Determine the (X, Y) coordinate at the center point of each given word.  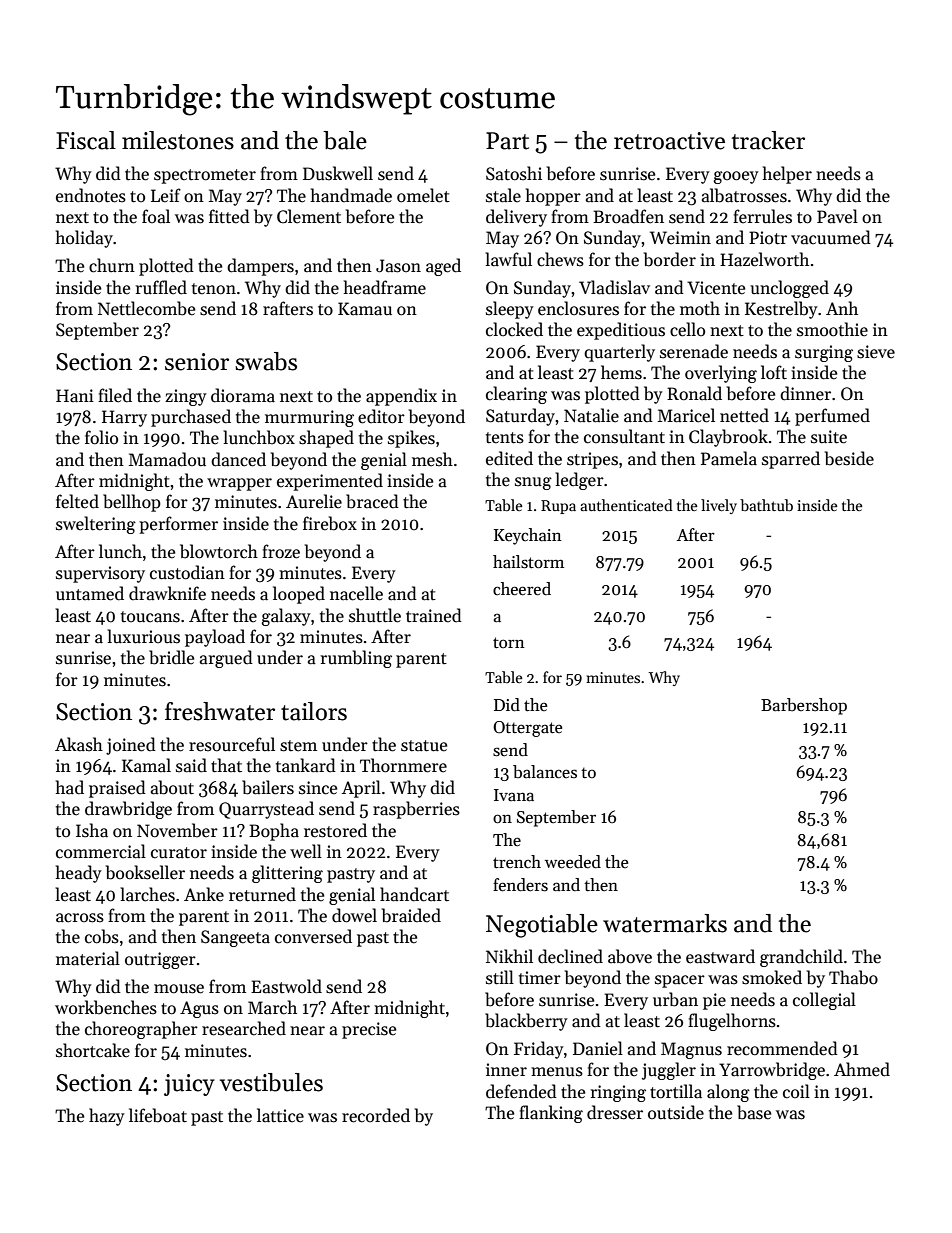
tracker (768, 140)
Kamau (365, 309)
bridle (171, 657)
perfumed (832, 417)
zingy (186, 397)
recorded (376, 1115)
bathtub (766, 505)
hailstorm (528, 562)
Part (507, 141)
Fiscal (86, 140)
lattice (280, 1115)
